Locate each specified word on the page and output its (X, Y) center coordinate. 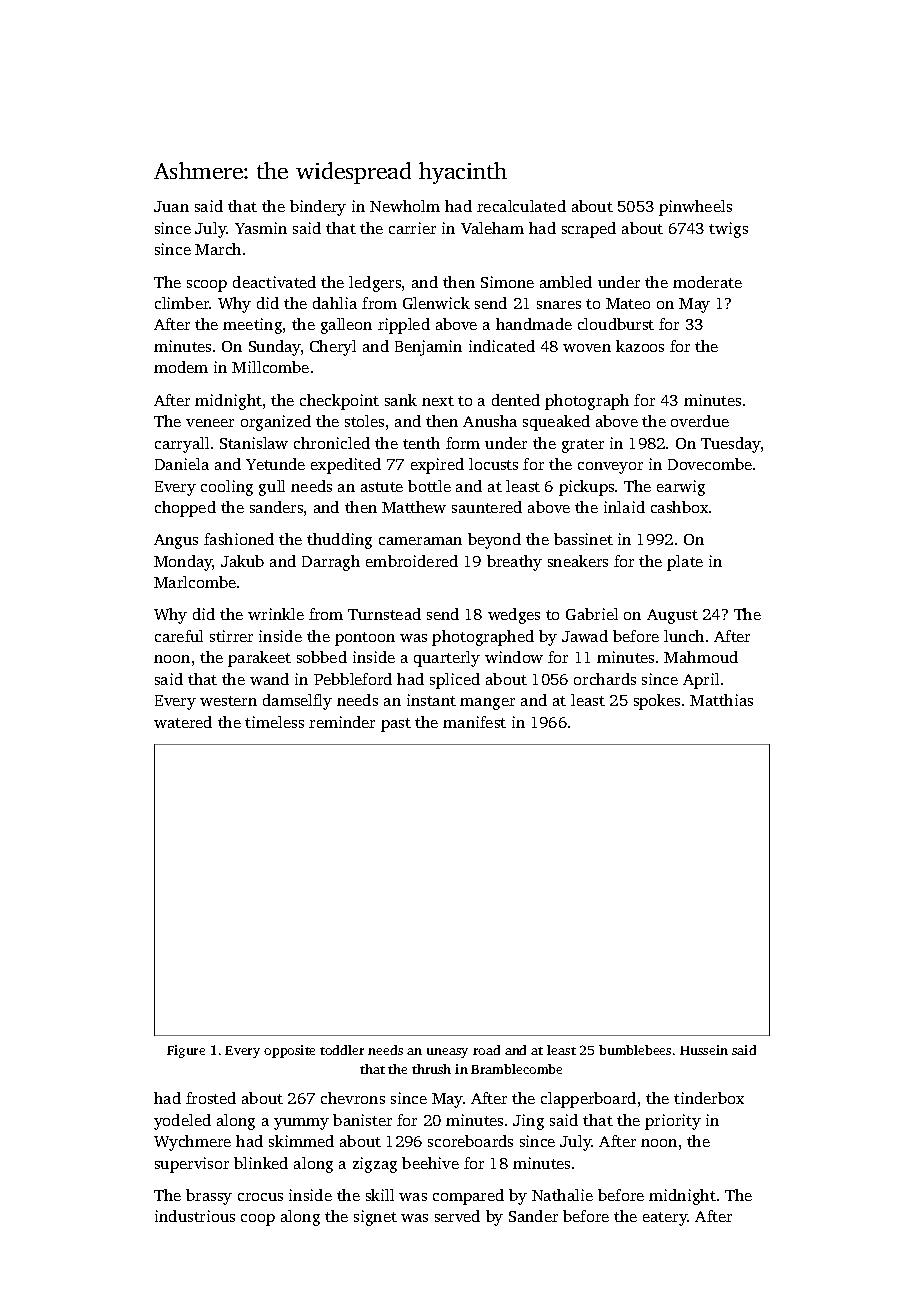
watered (183, 722)
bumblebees (635, 1050)
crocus (260, 1197)
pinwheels (695, 208)
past (396, 725)
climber (182, 303)
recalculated (521, 206)
